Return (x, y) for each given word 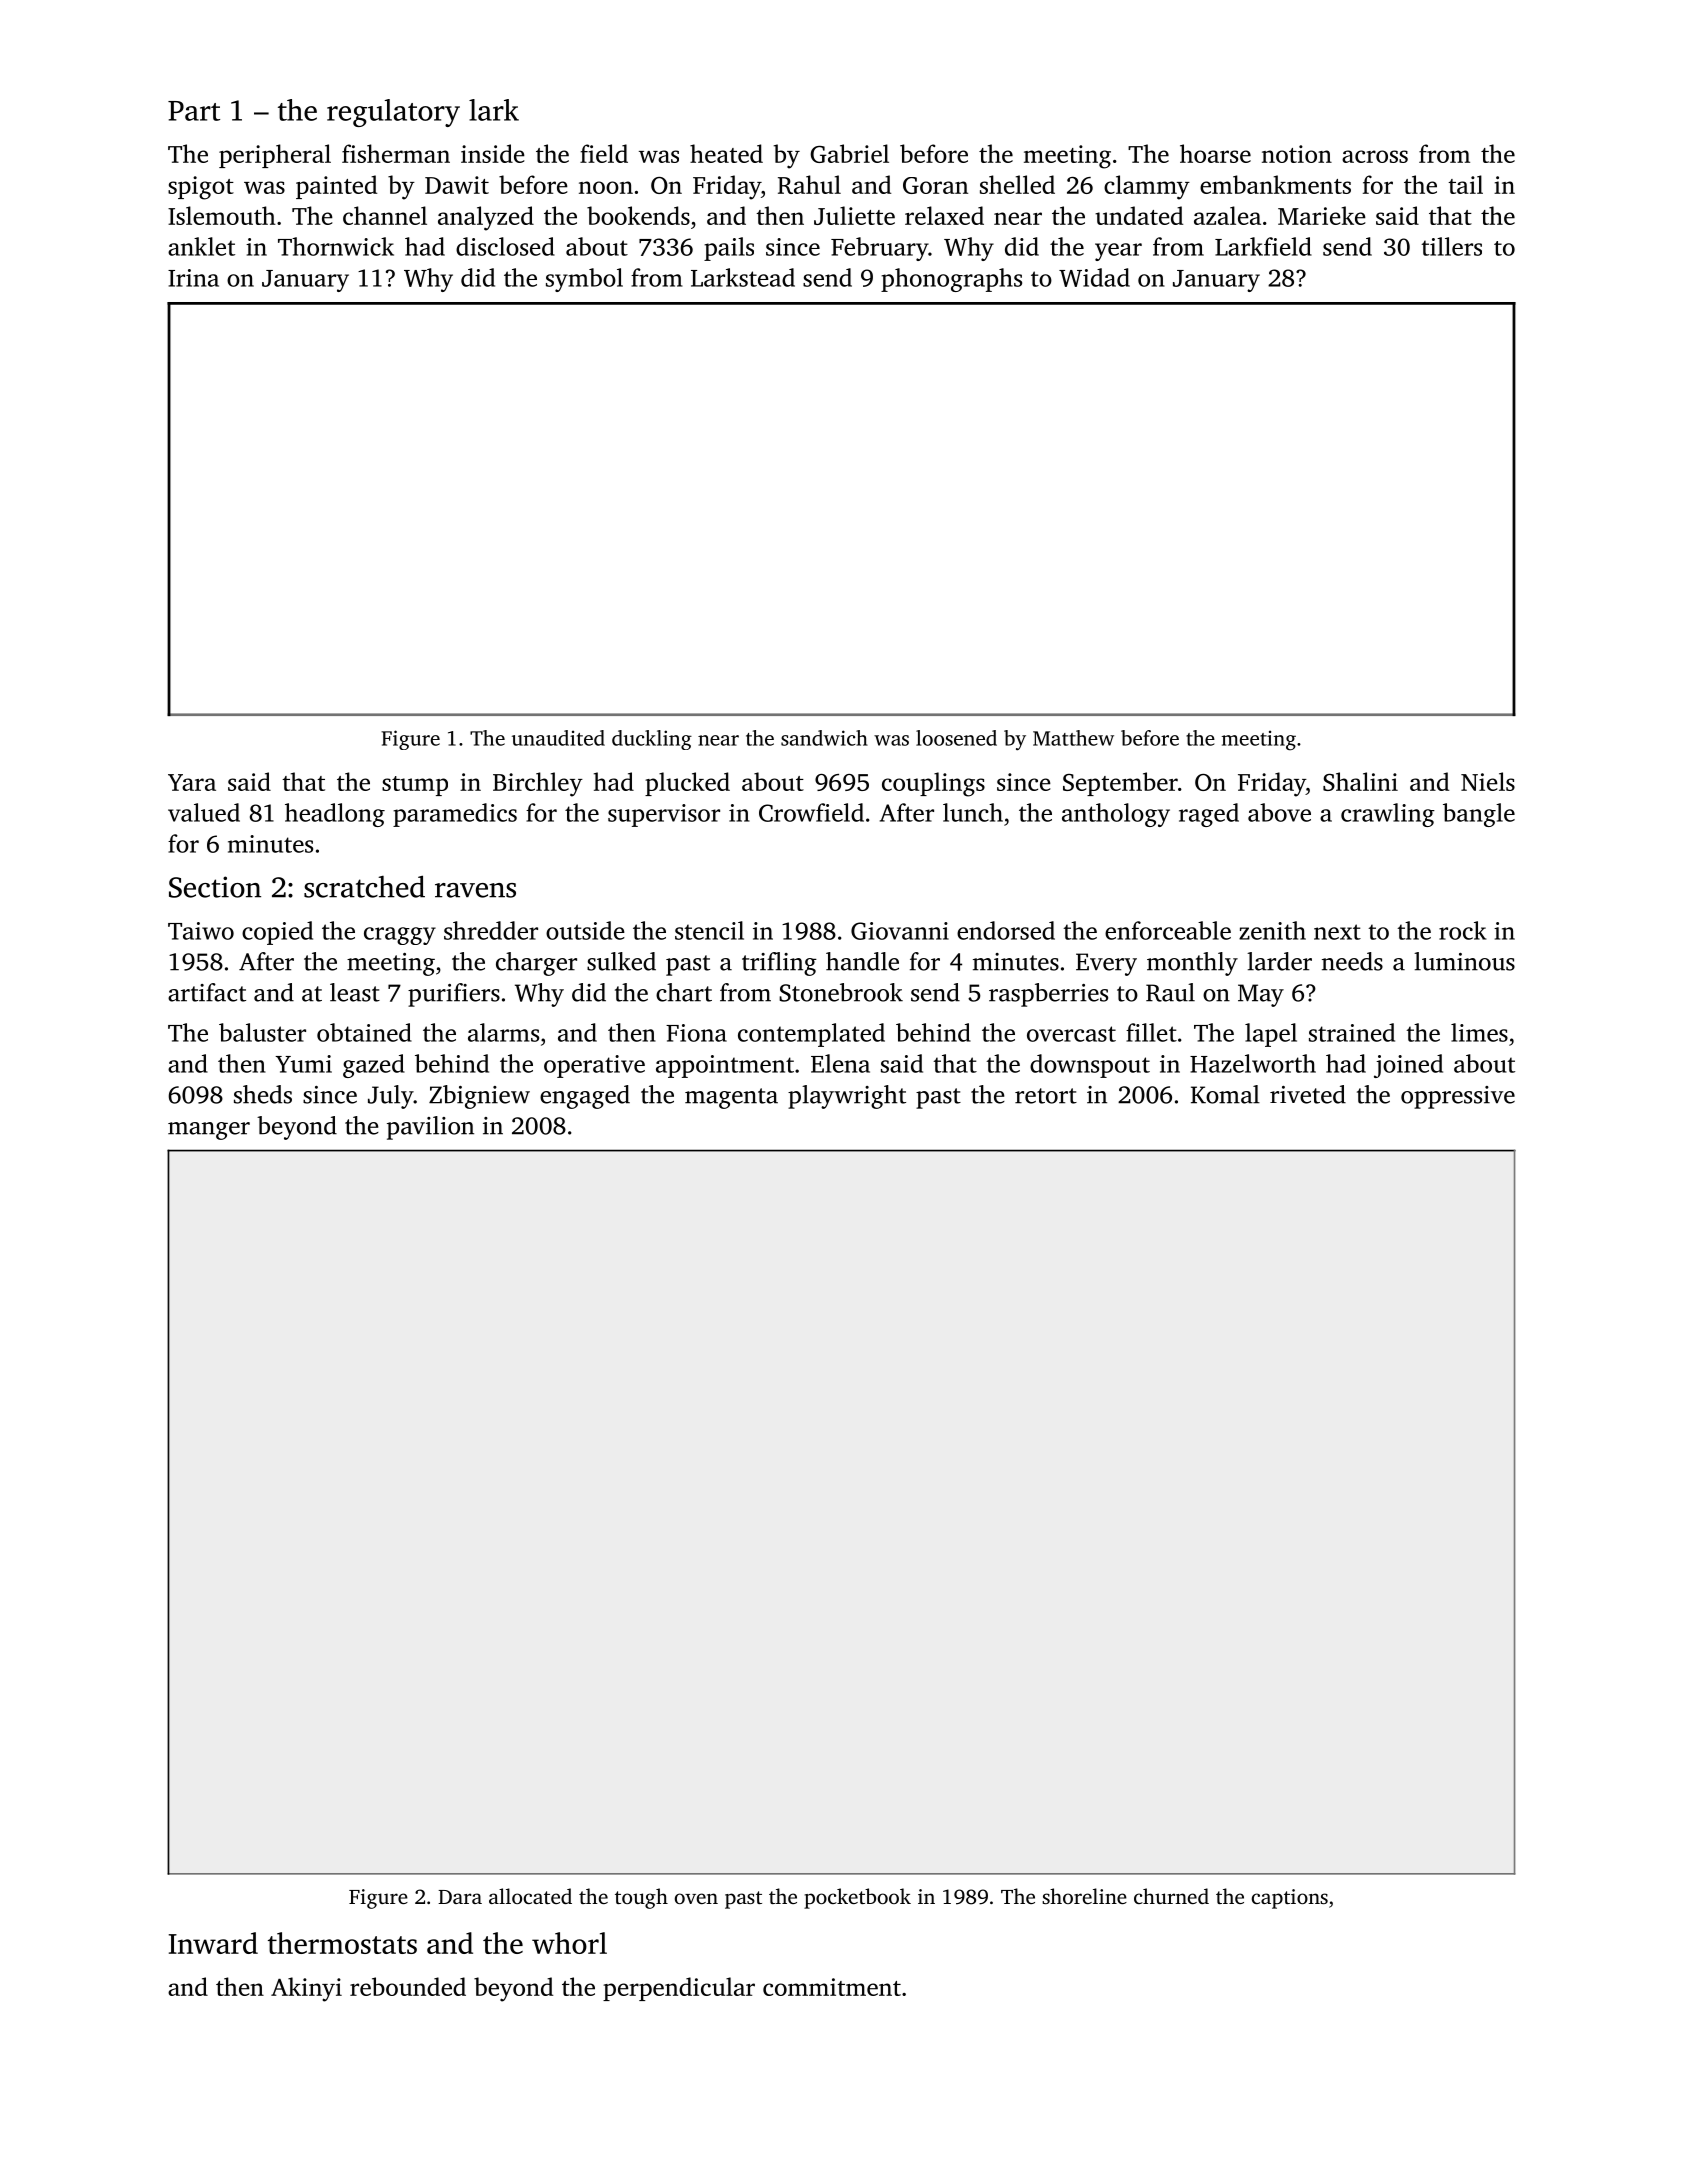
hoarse (1215, 153)
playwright (847, 1097)
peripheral (275, 156)
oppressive (1458, 1097)
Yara (192, 782)
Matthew (1073, 738)
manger (209, 1131)
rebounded (408, 1986)
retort (1046, 1096)
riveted (1308, 1094)
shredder (491, 930)
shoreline (1084, 1896)
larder (1279, 961)
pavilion (430, 1128)
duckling (652, 740)
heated (726, 153)
